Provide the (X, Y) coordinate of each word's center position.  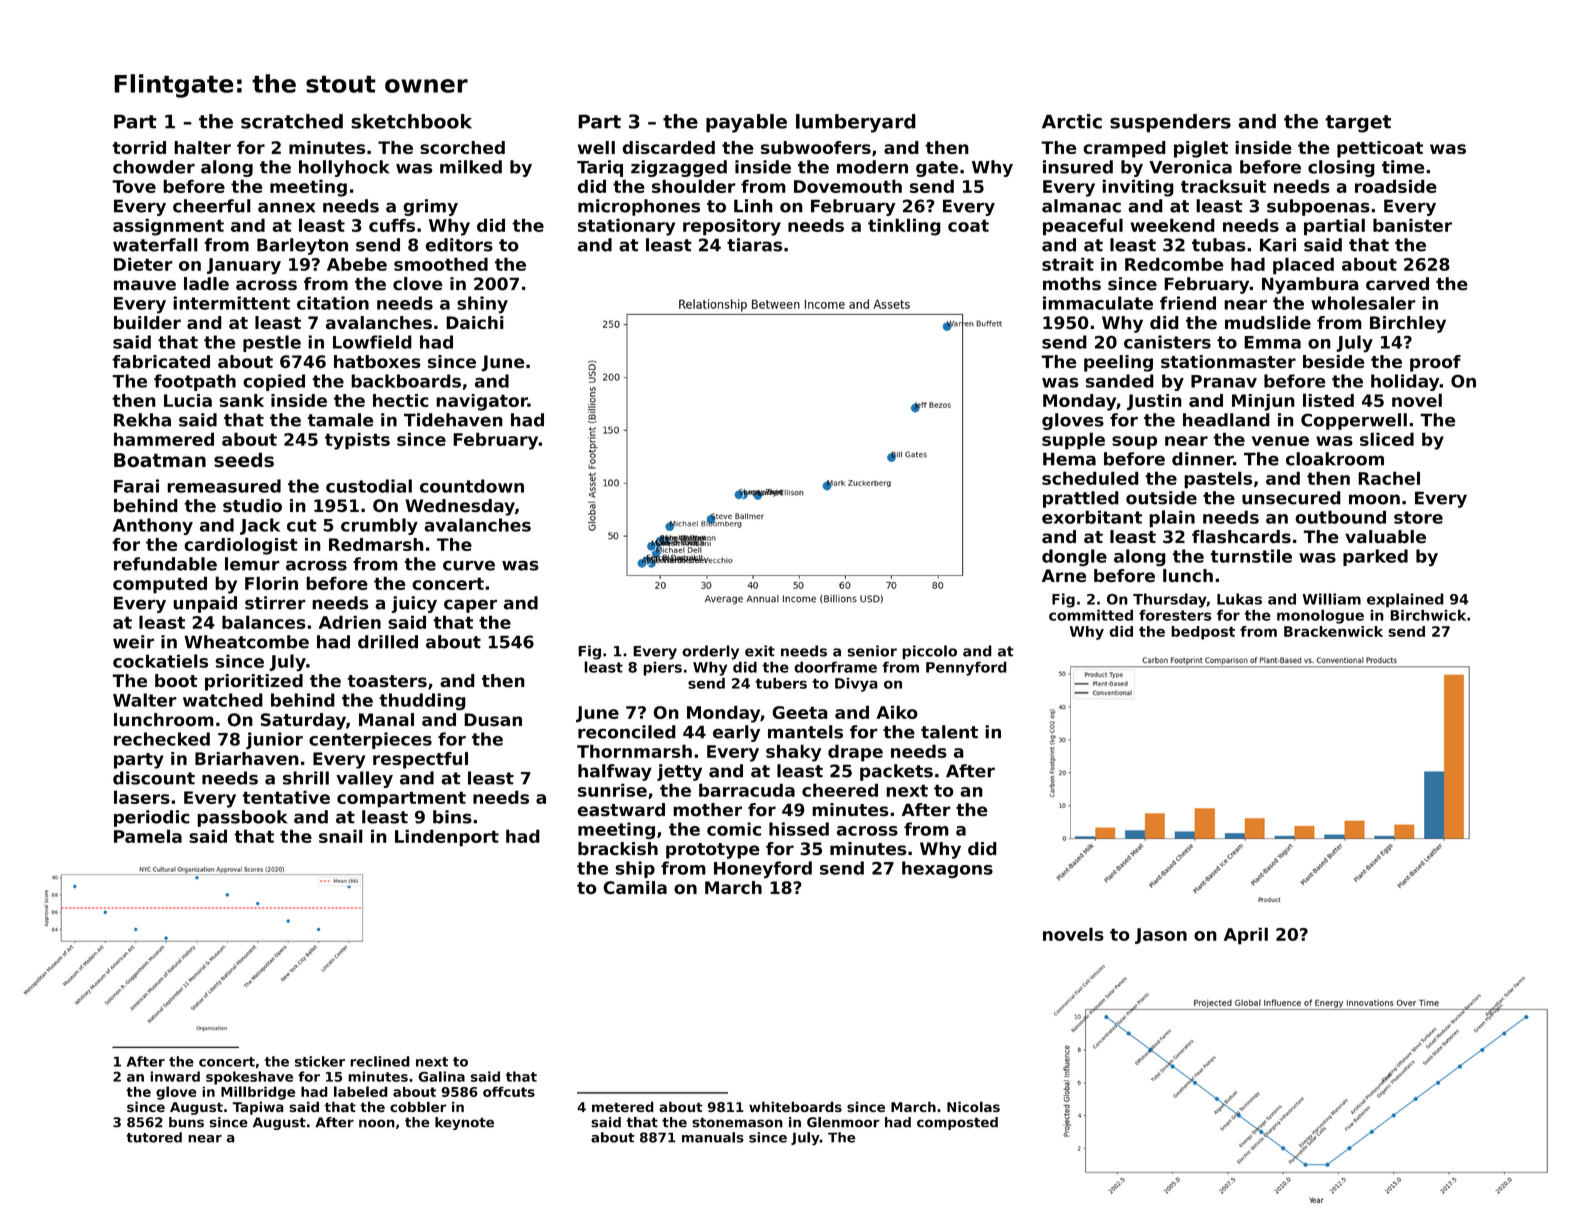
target (1358, 124)
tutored (154, 1137)
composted (957, 1123)
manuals (713, 1137)
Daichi (475, 323)
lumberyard (856, 123)
